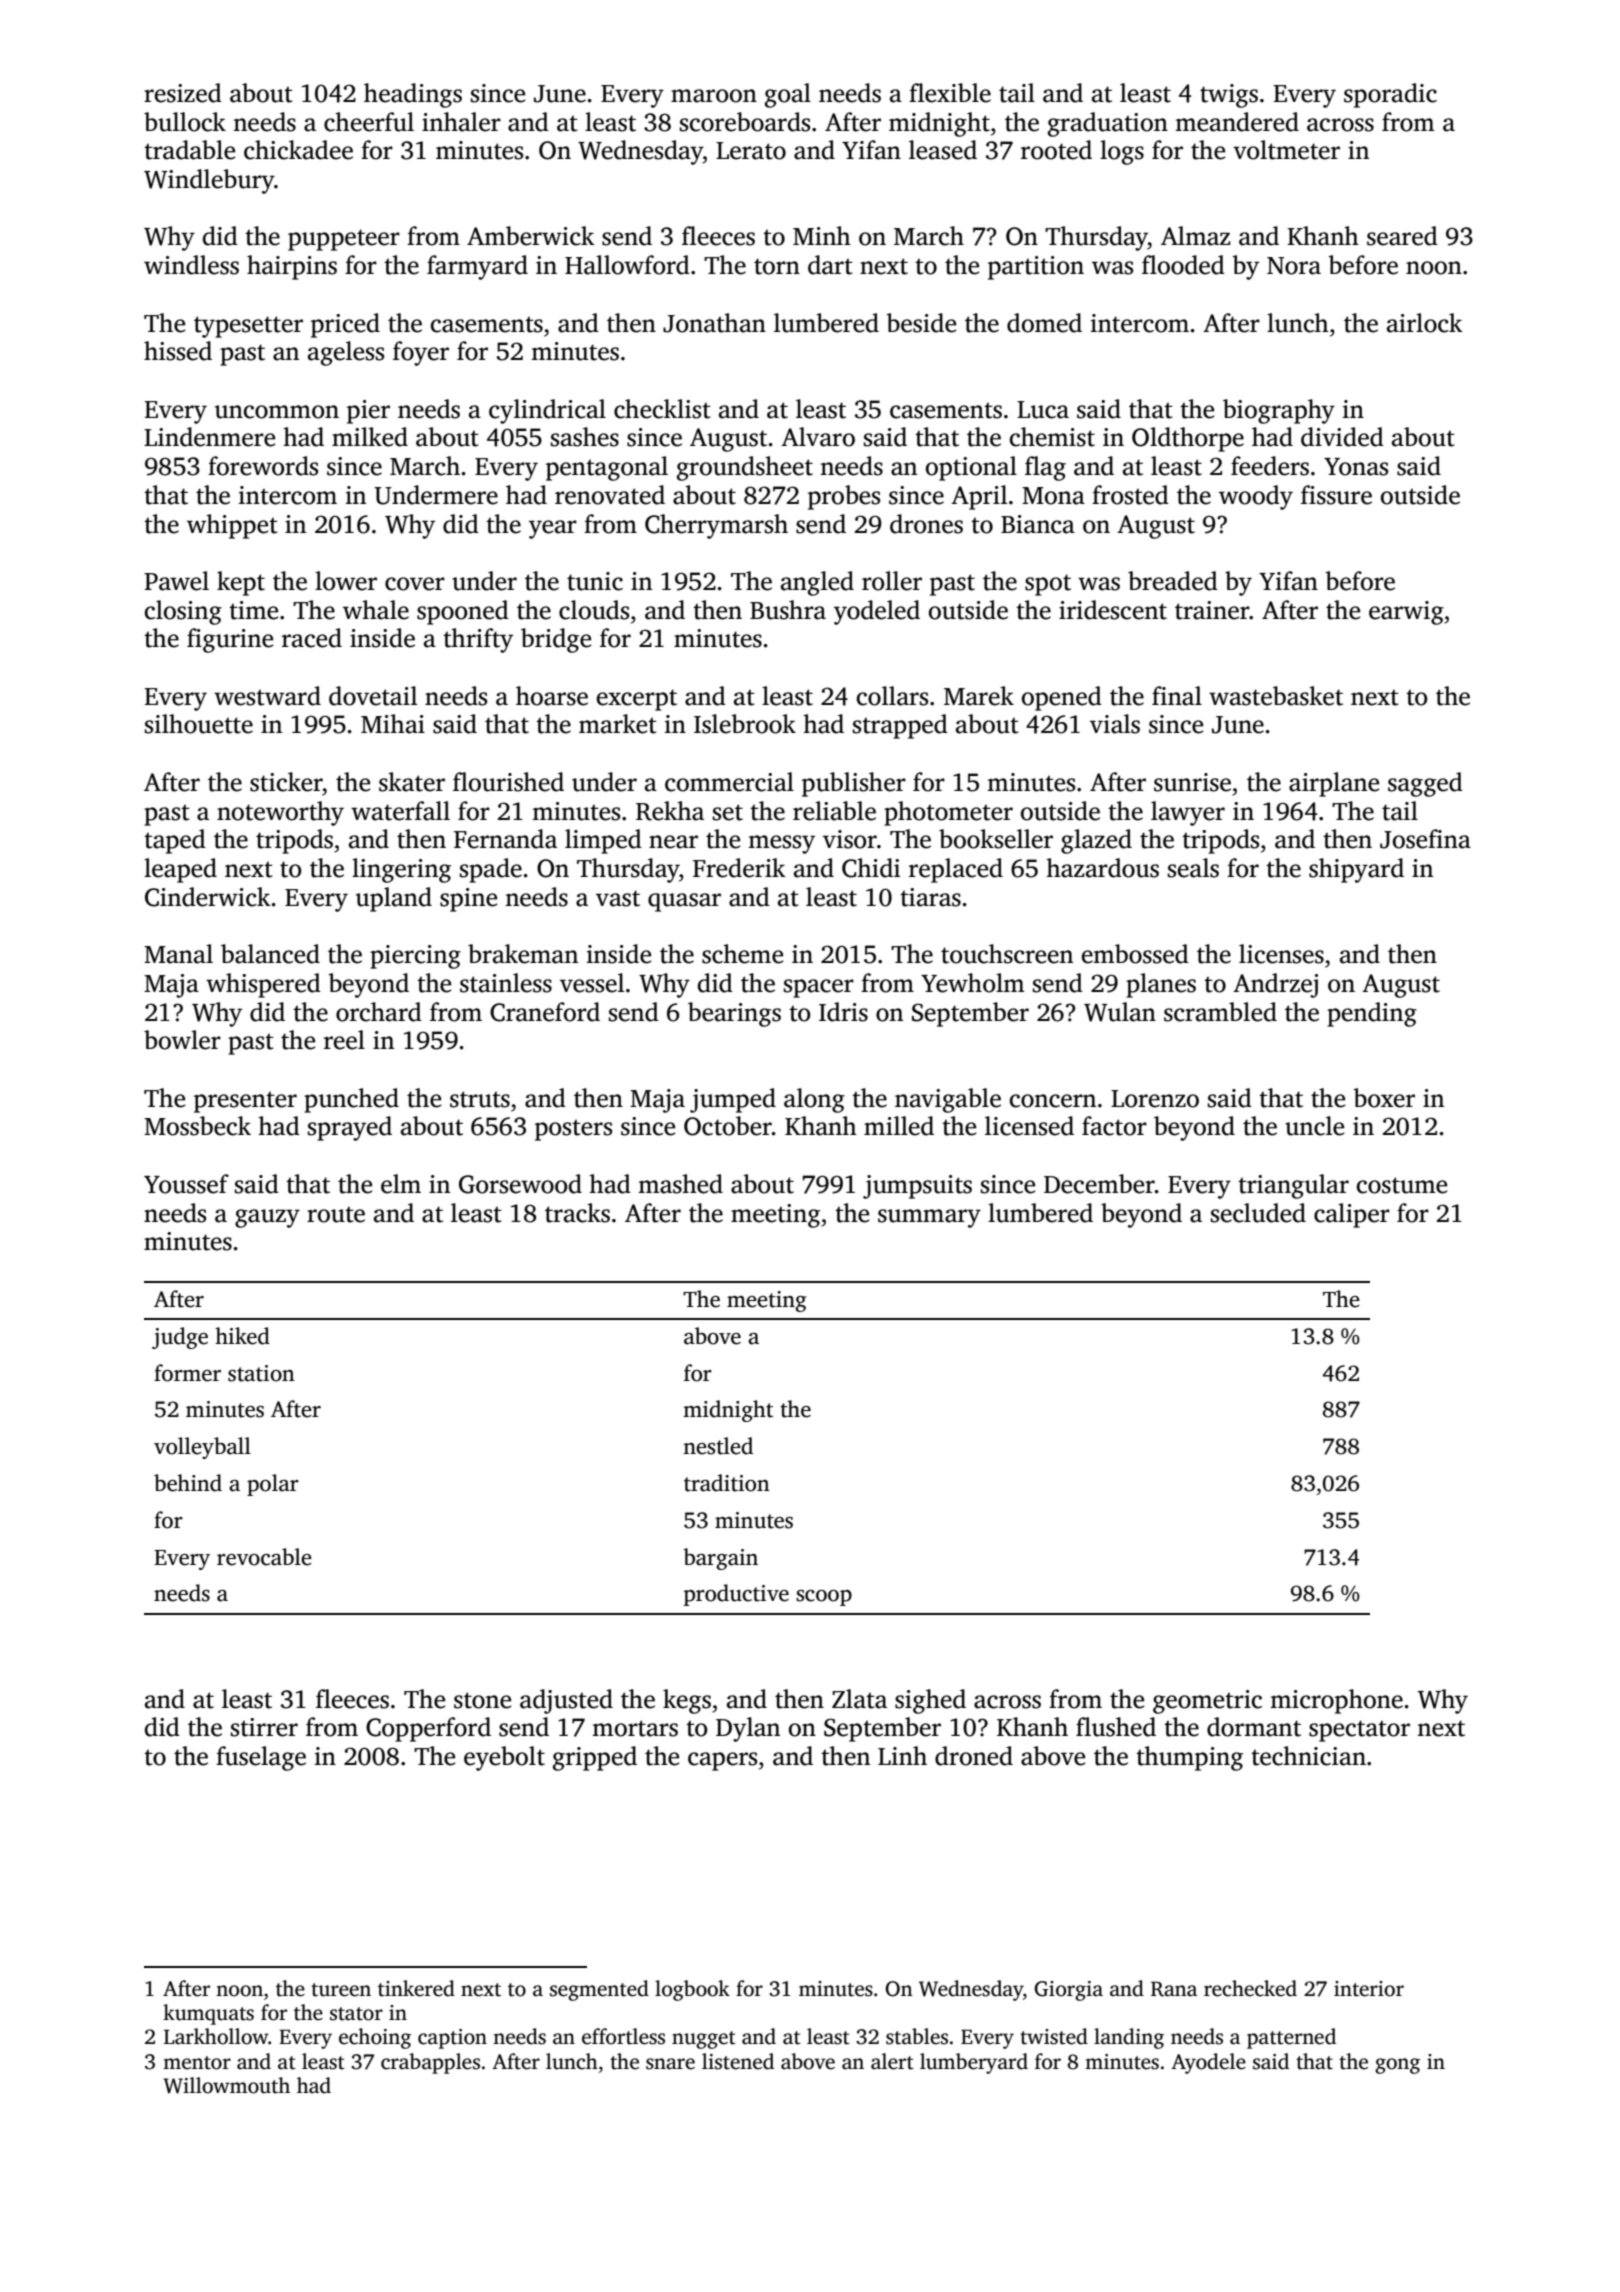  I want to click on alert, so click(892, 2061).
